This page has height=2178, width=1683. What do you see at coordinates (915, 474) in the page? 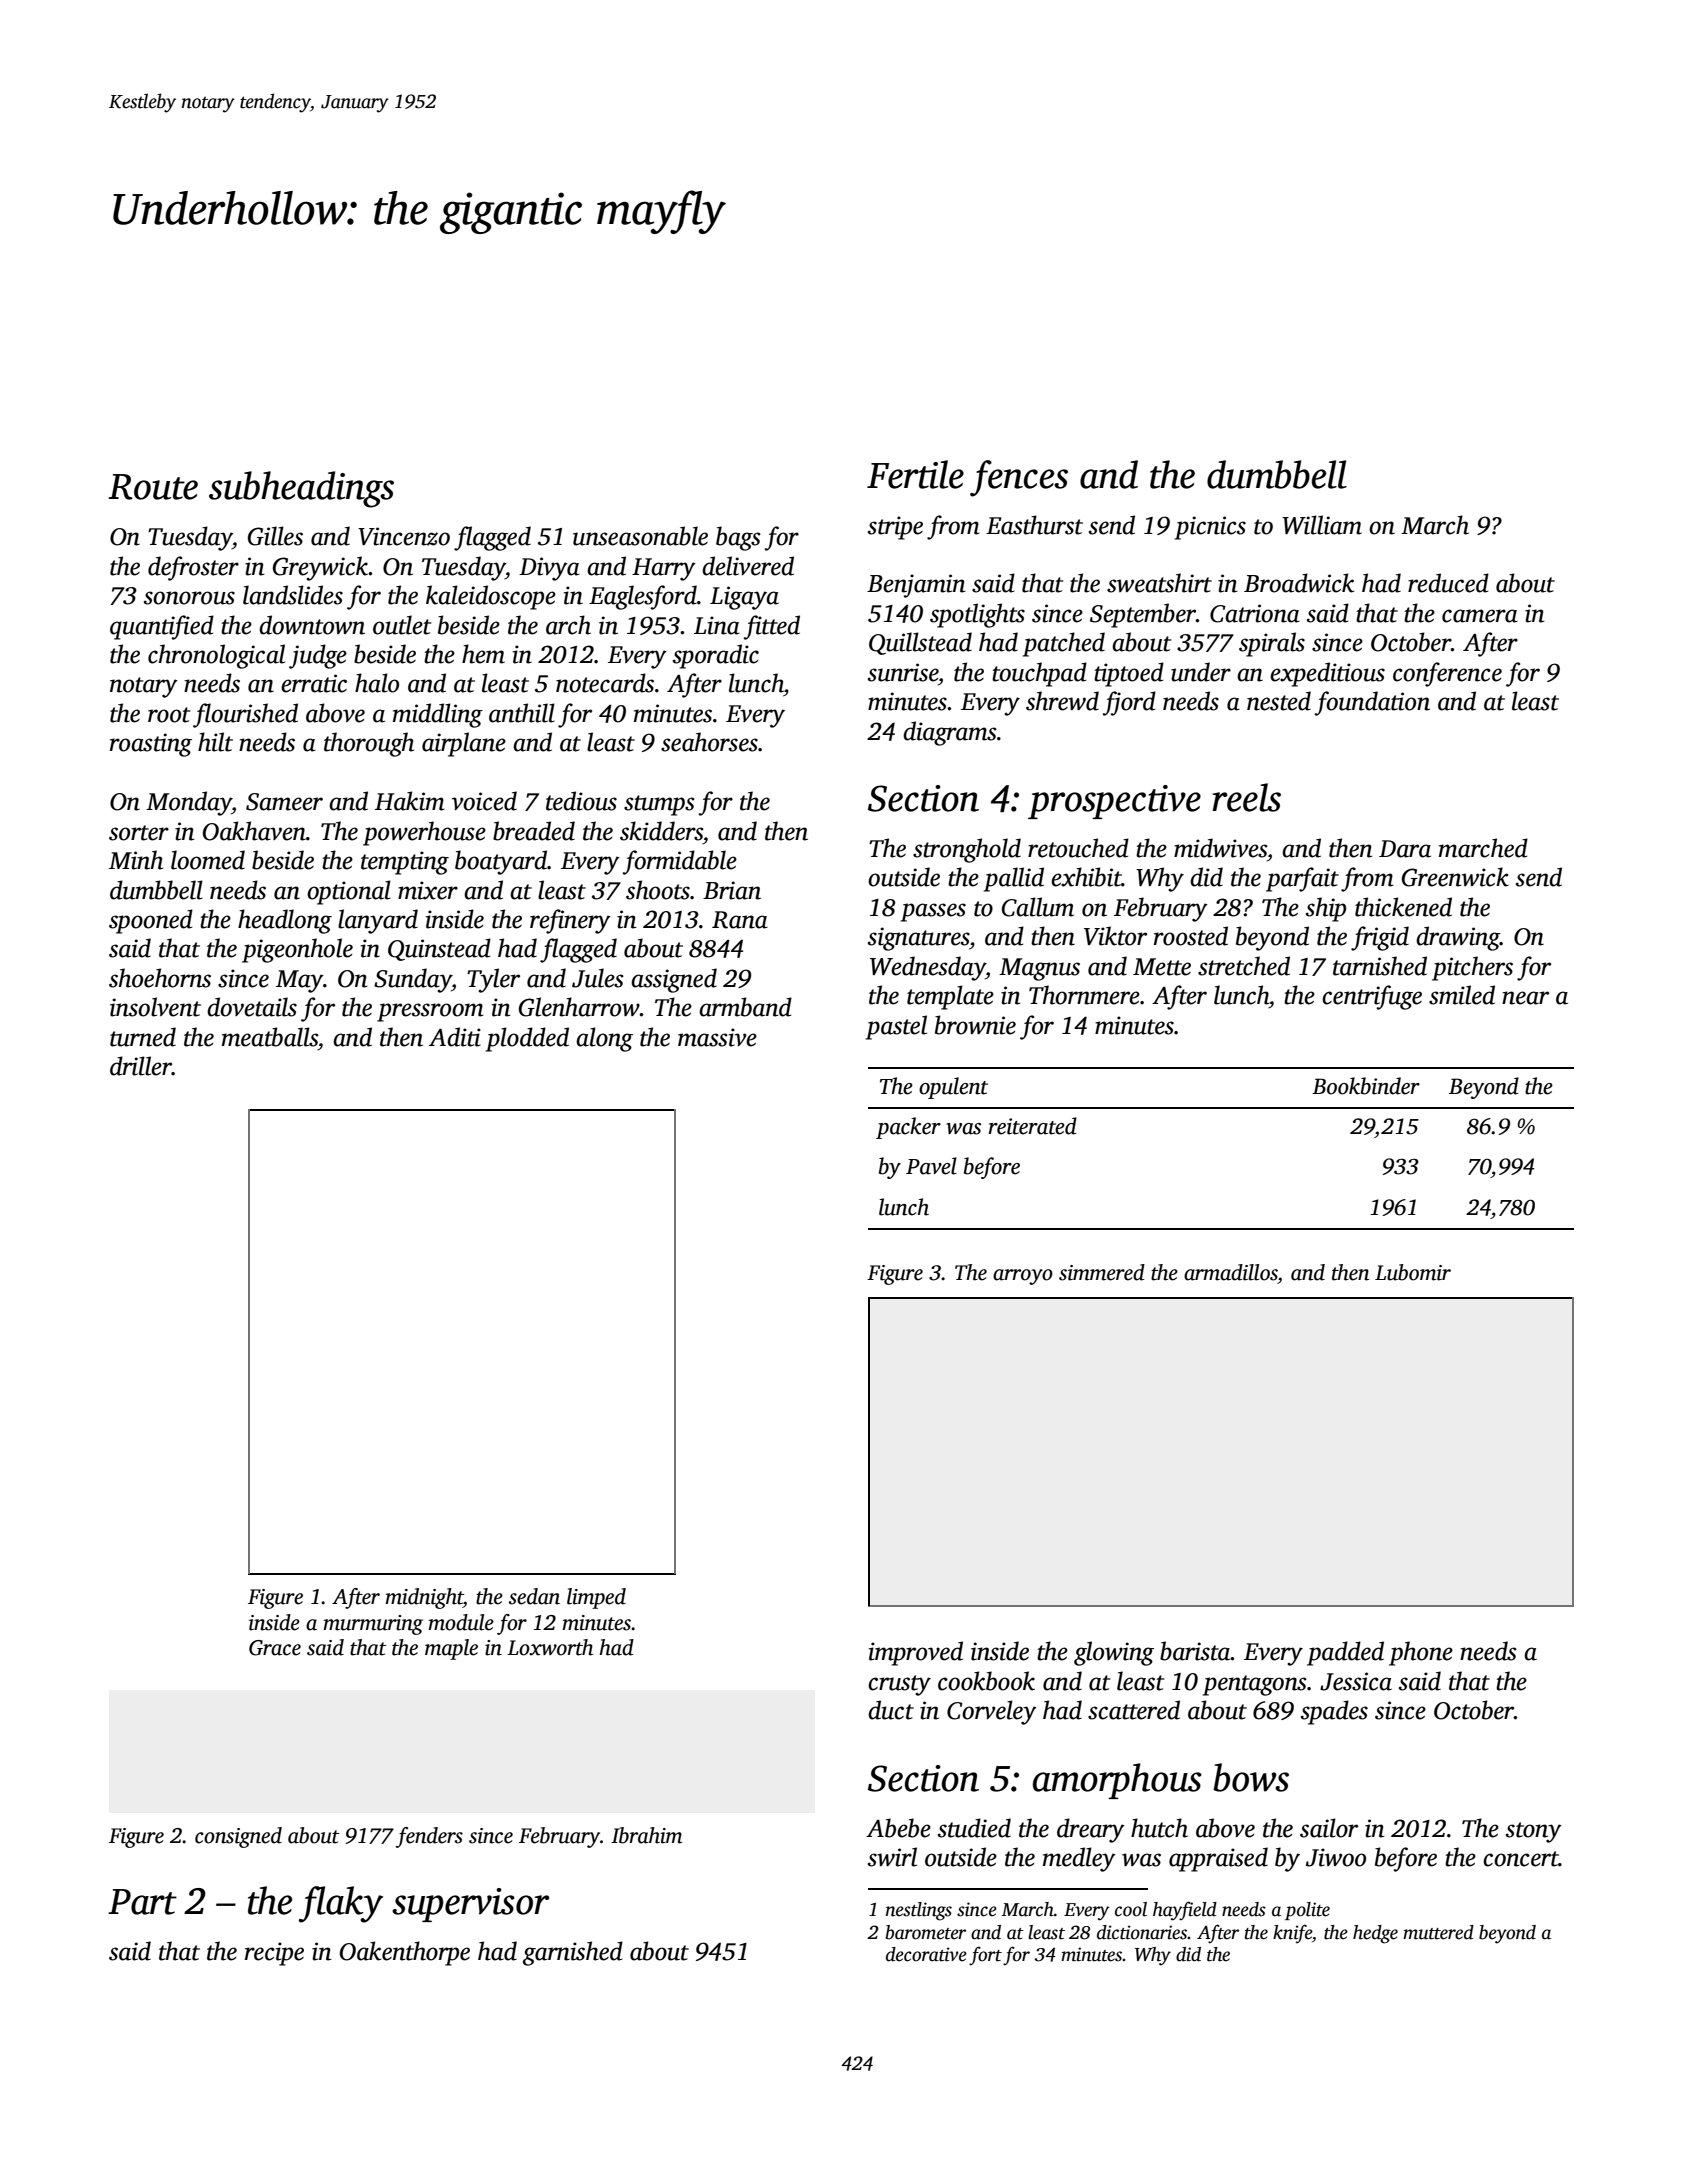
I see `Fertile` at bounding box center [915, 474].
